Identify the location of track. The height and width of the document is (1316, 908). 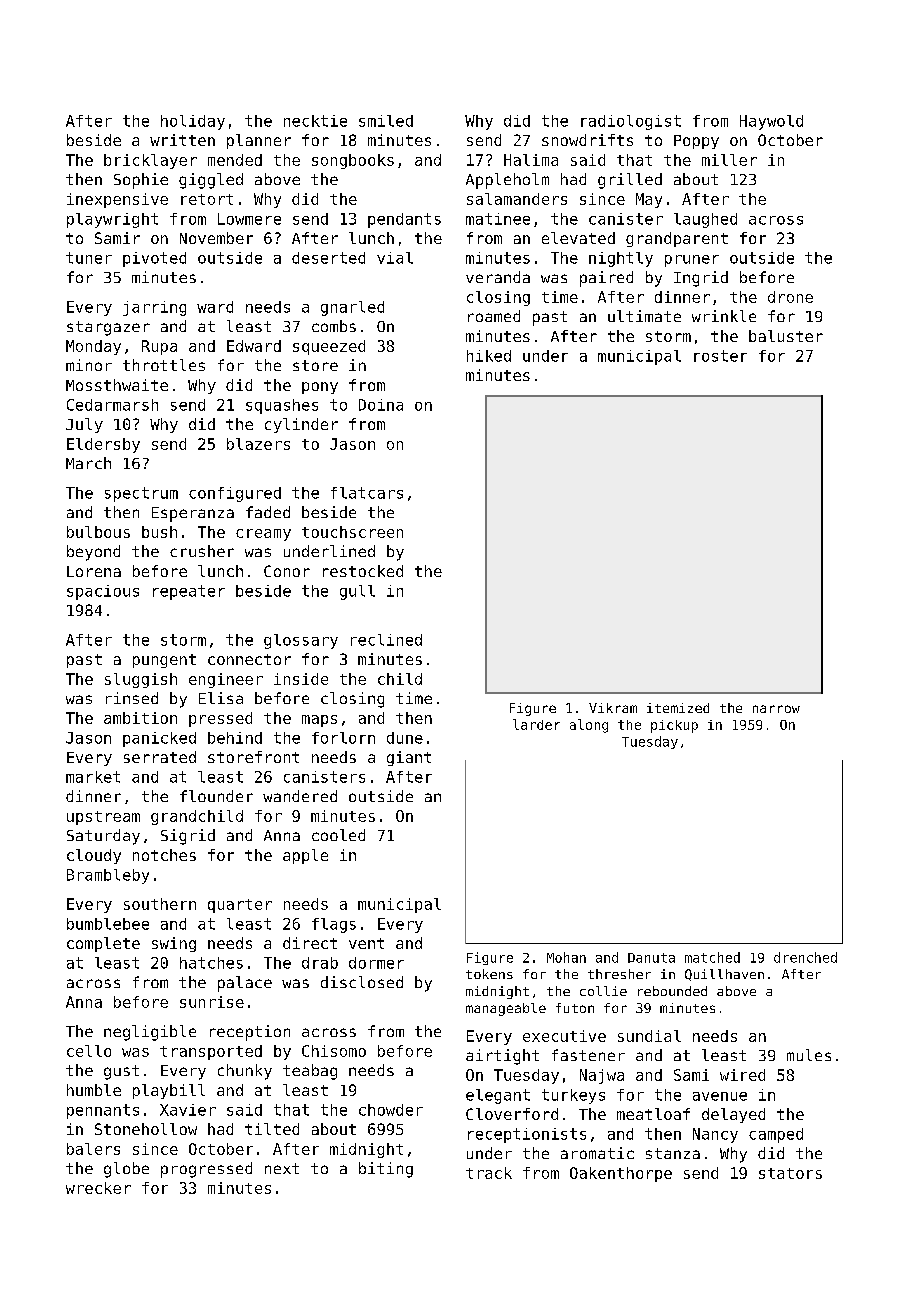
(489, 1173).
